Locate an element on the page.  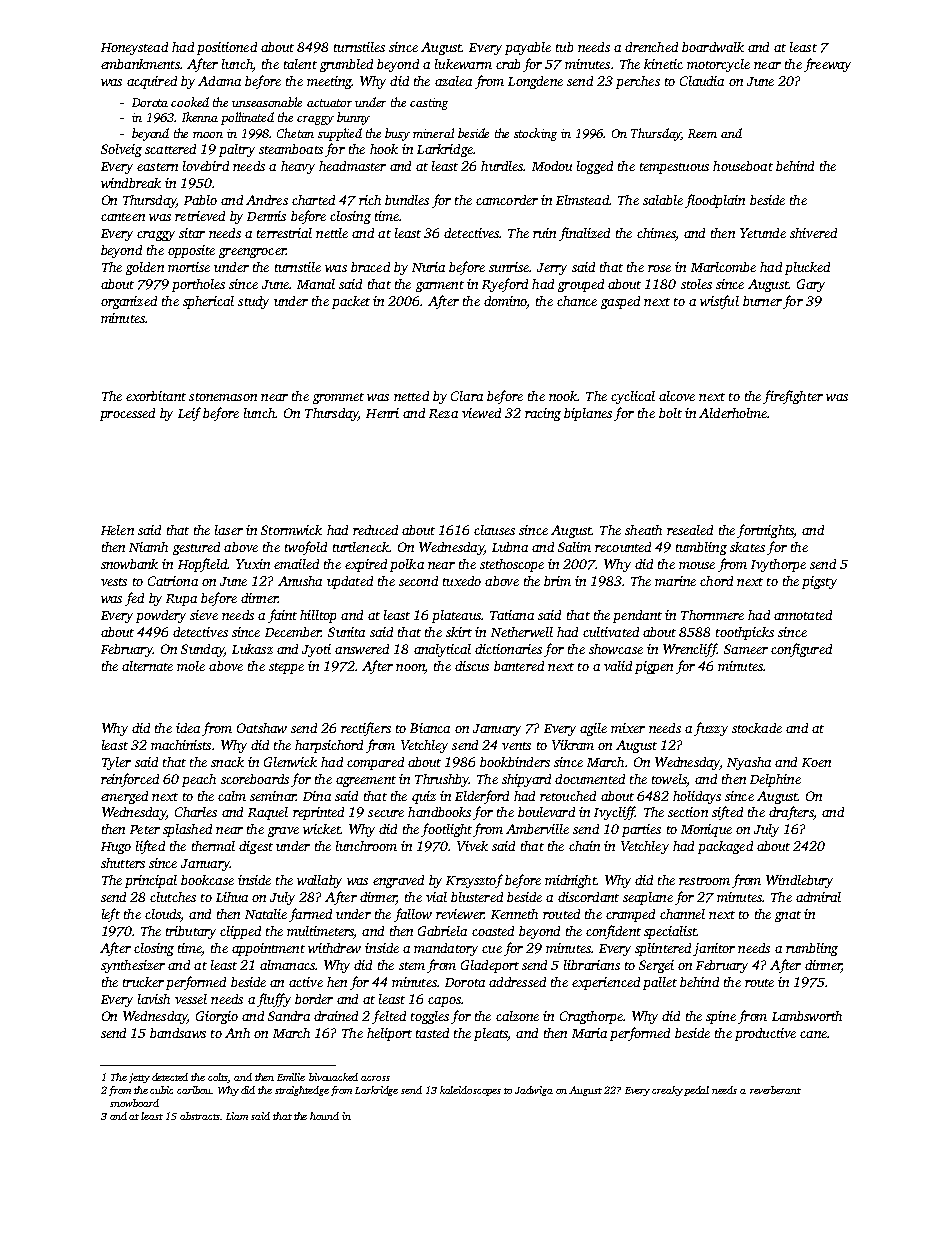
Reza is located at coordinates (443, 413).
